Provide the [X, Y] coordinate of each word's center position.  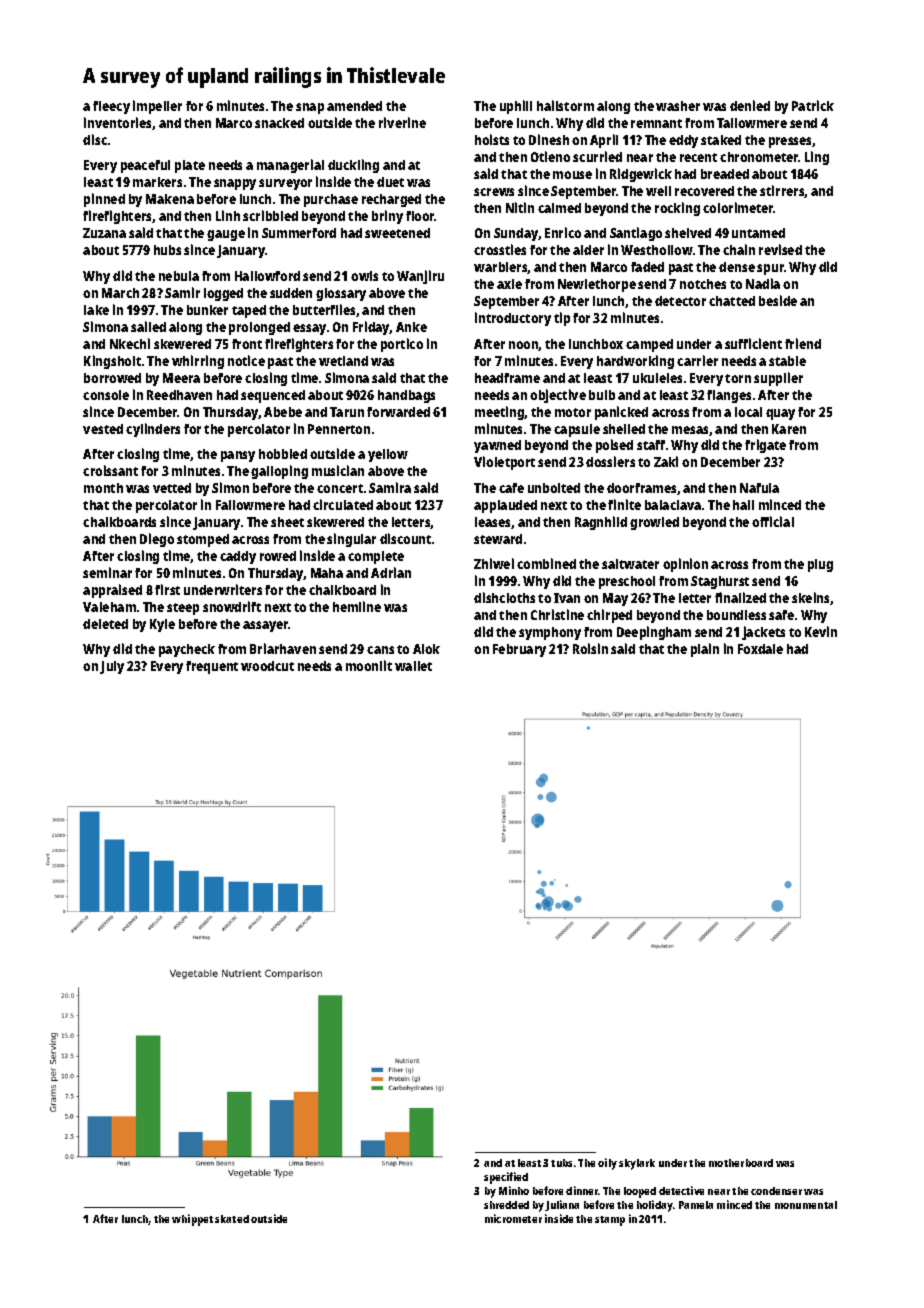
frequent [212, 667]
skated [232, 1219]
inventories [118, 123]
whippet [192, 1220]
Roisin [590, 648]
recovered [704, 191]
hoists [492, 139]
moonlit [369, 665]
